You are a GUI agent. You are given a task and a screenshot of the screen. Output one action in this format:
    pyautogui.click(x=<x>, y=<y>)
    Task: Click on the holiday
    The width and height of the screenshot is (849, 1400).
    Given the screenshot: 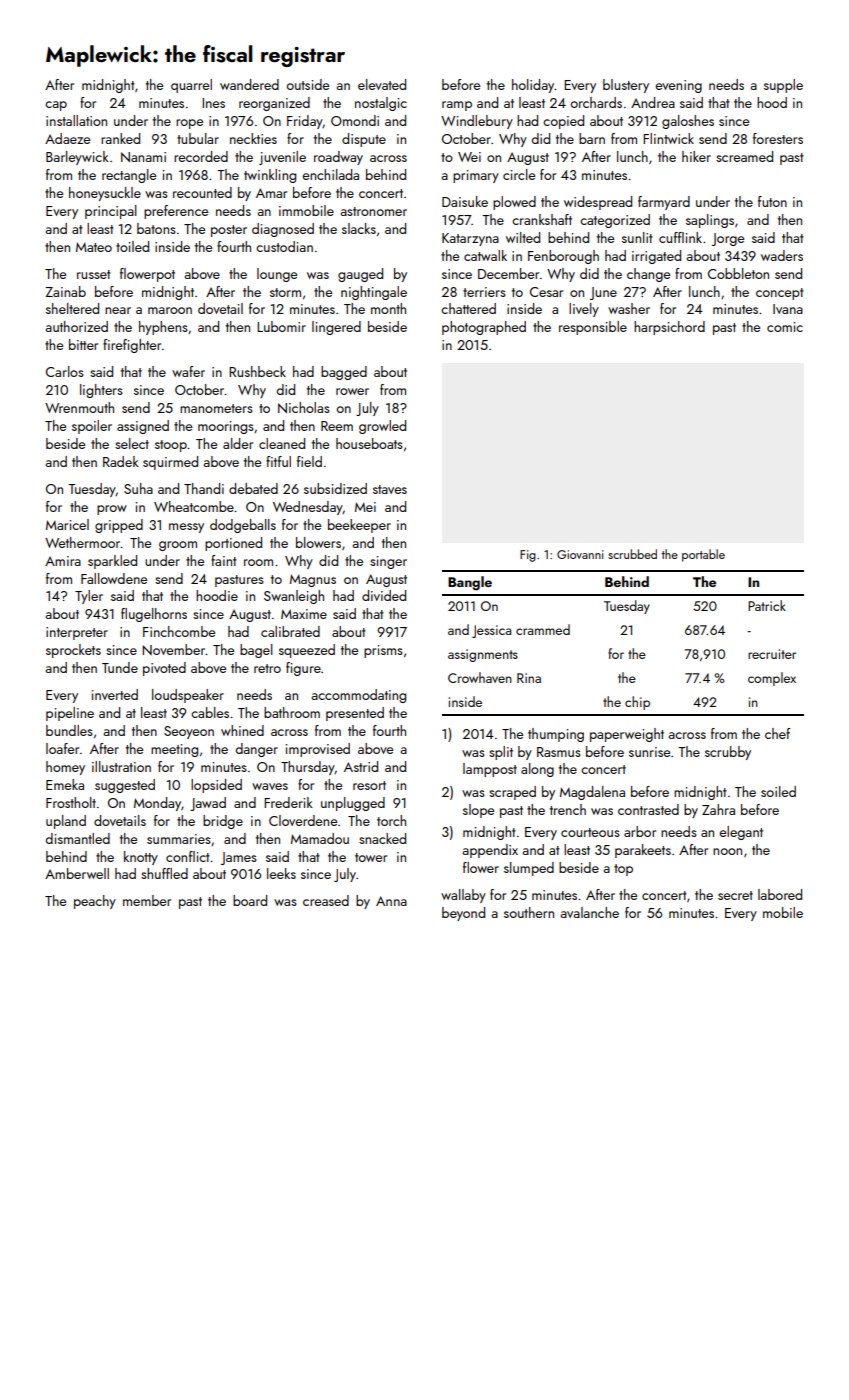 What is the action you would take?
    pyautogui.click(x=533, y=86)
